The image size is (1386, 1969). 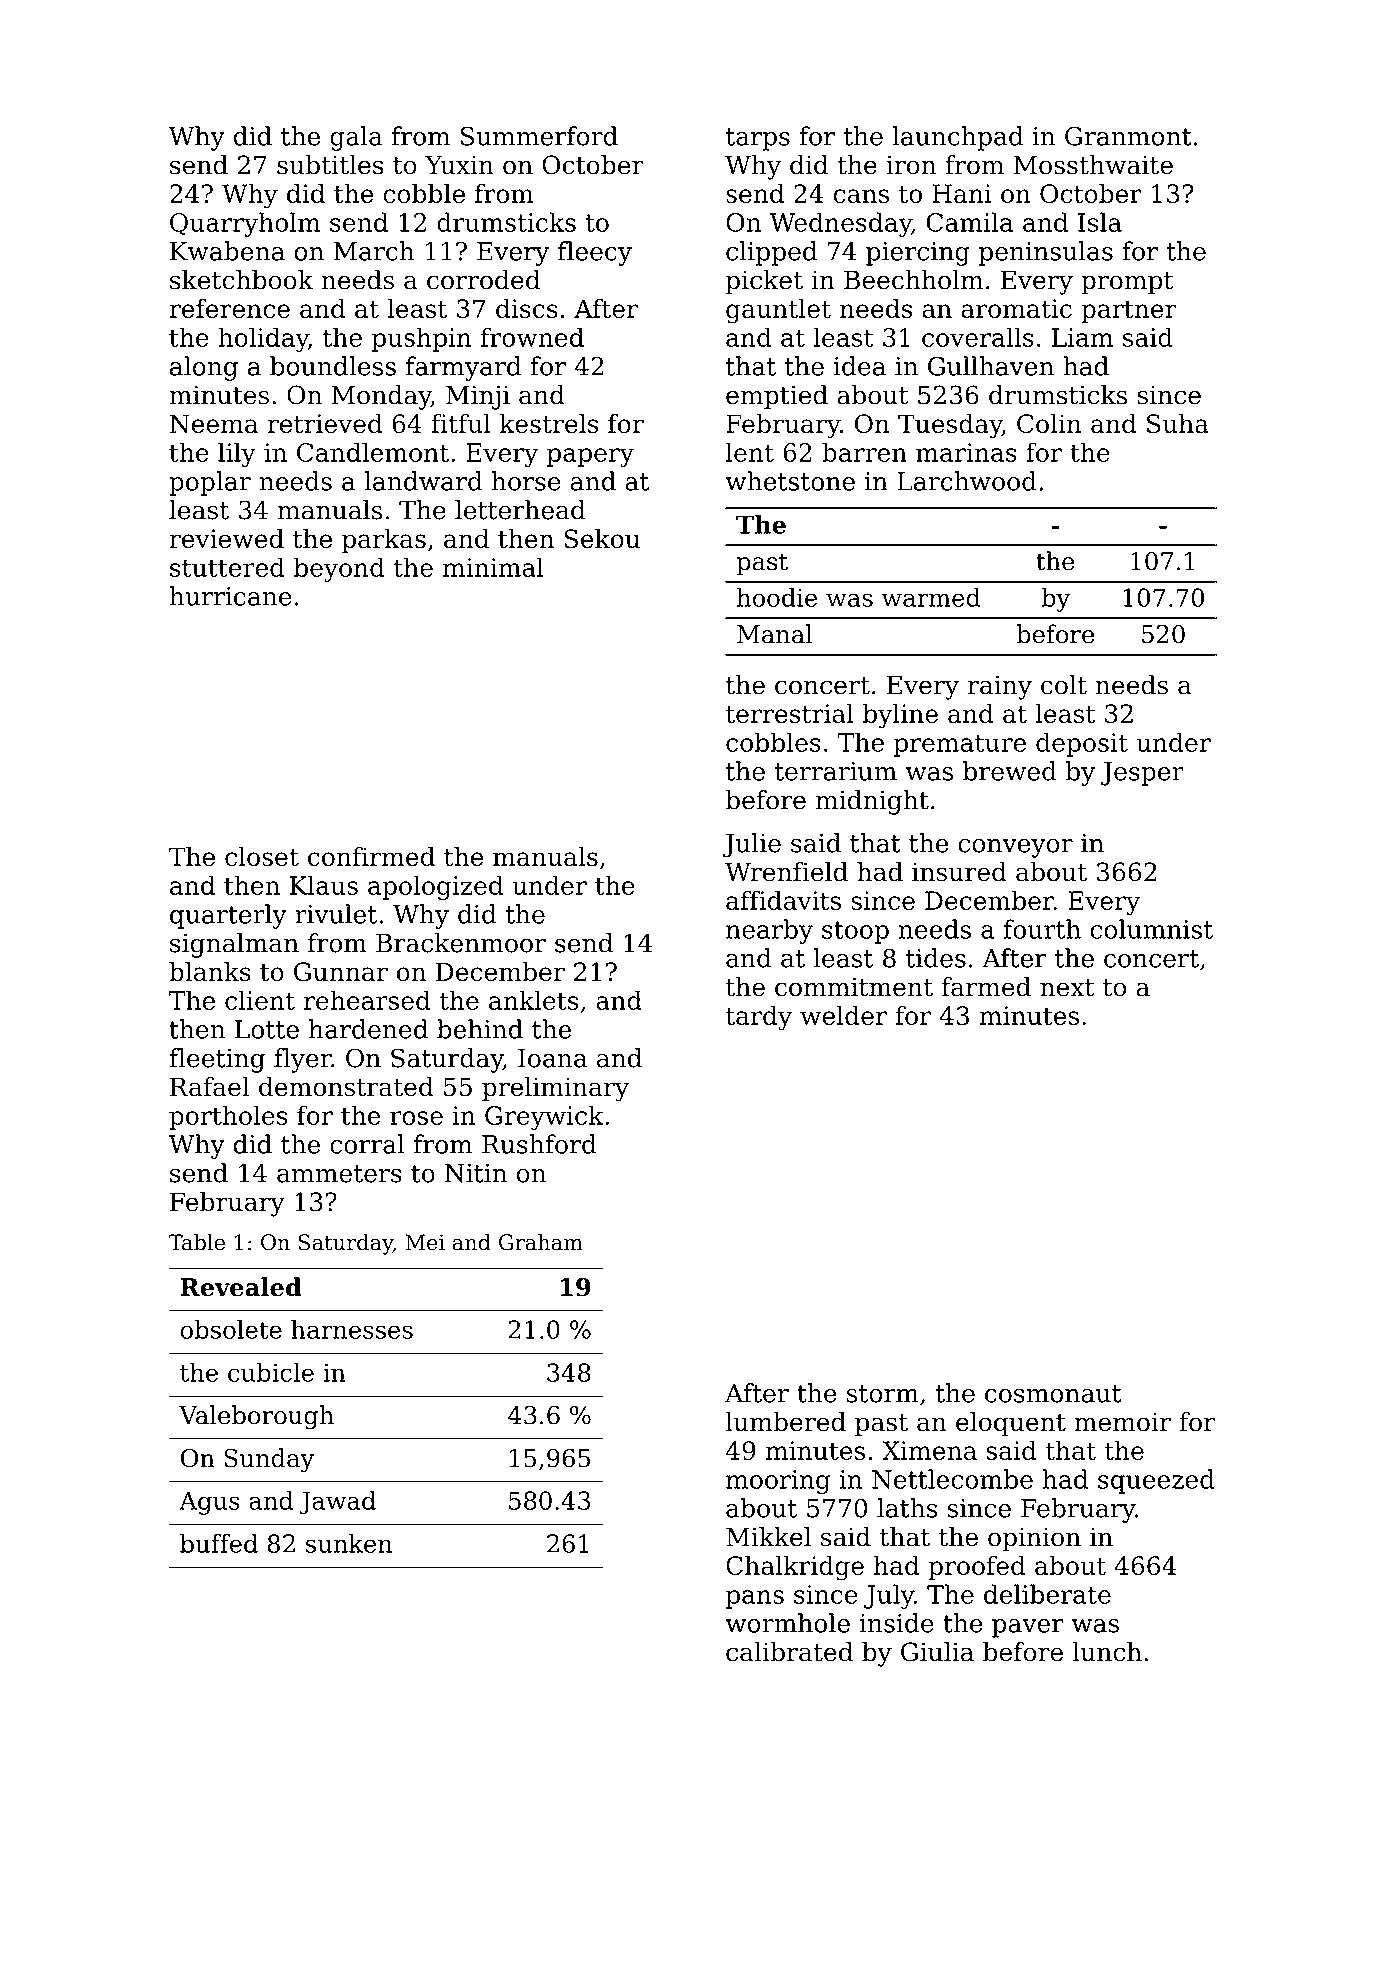 I want to click on frowned, so click(x=532, y=337).
